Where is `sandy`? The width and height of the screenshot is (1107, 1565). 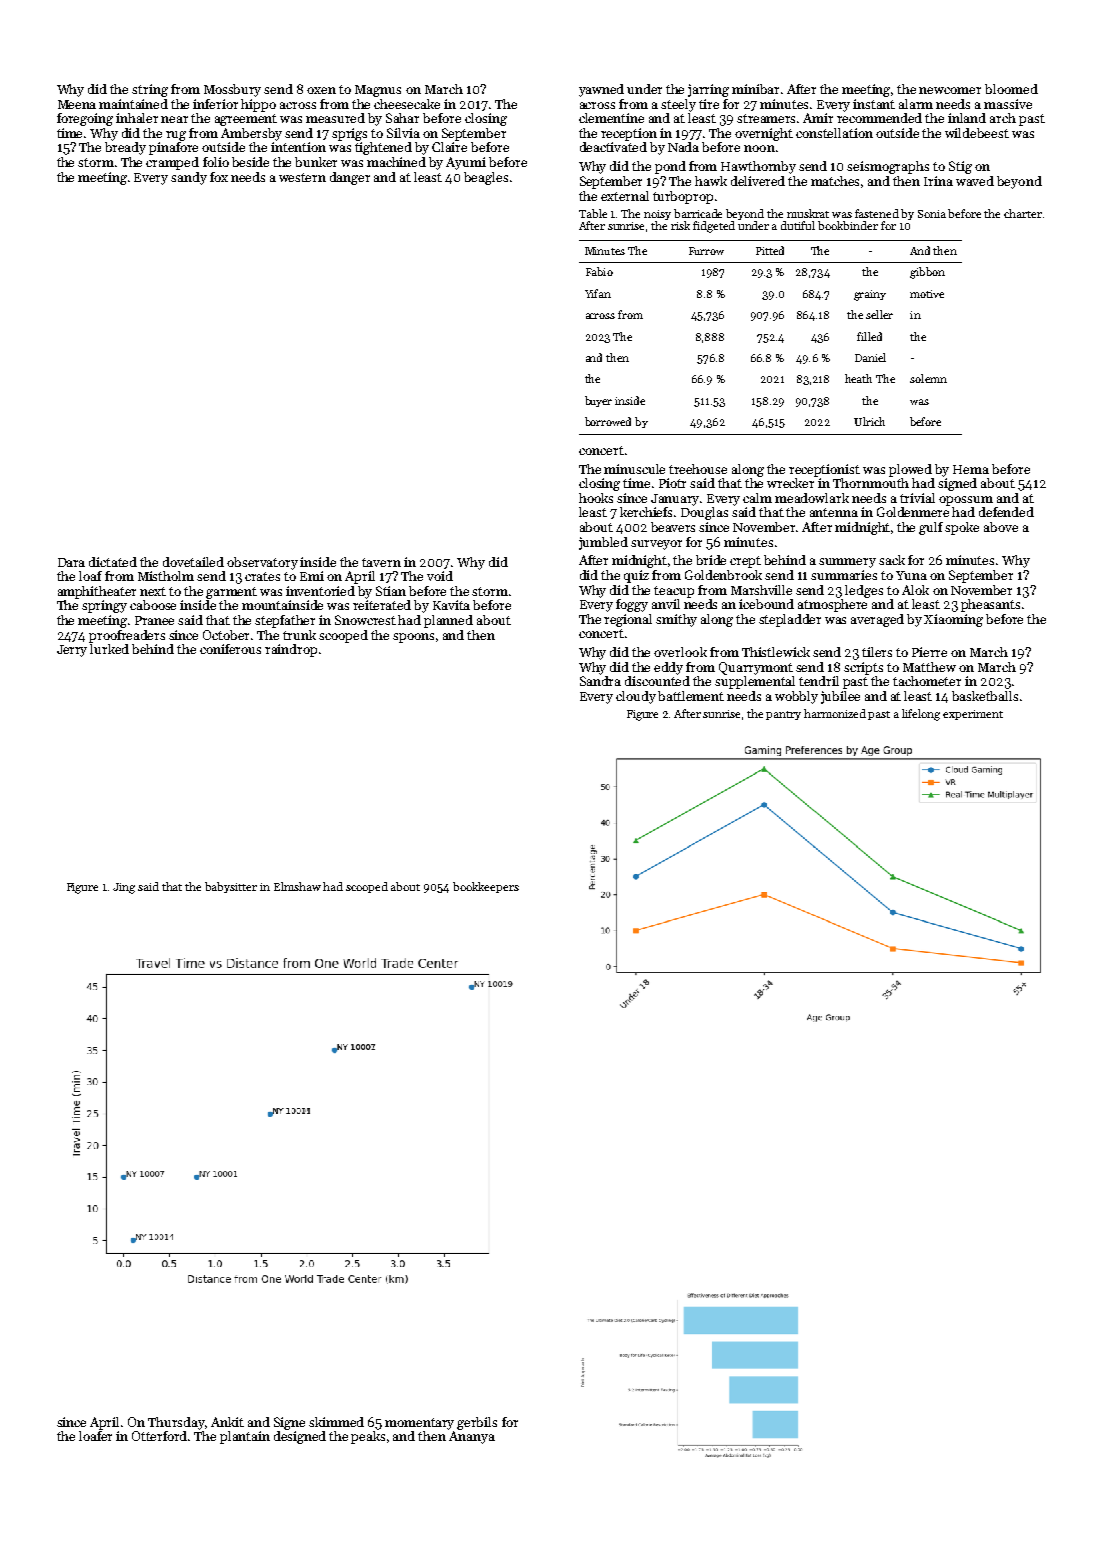 sandy is located at coordinates (189, 178).
